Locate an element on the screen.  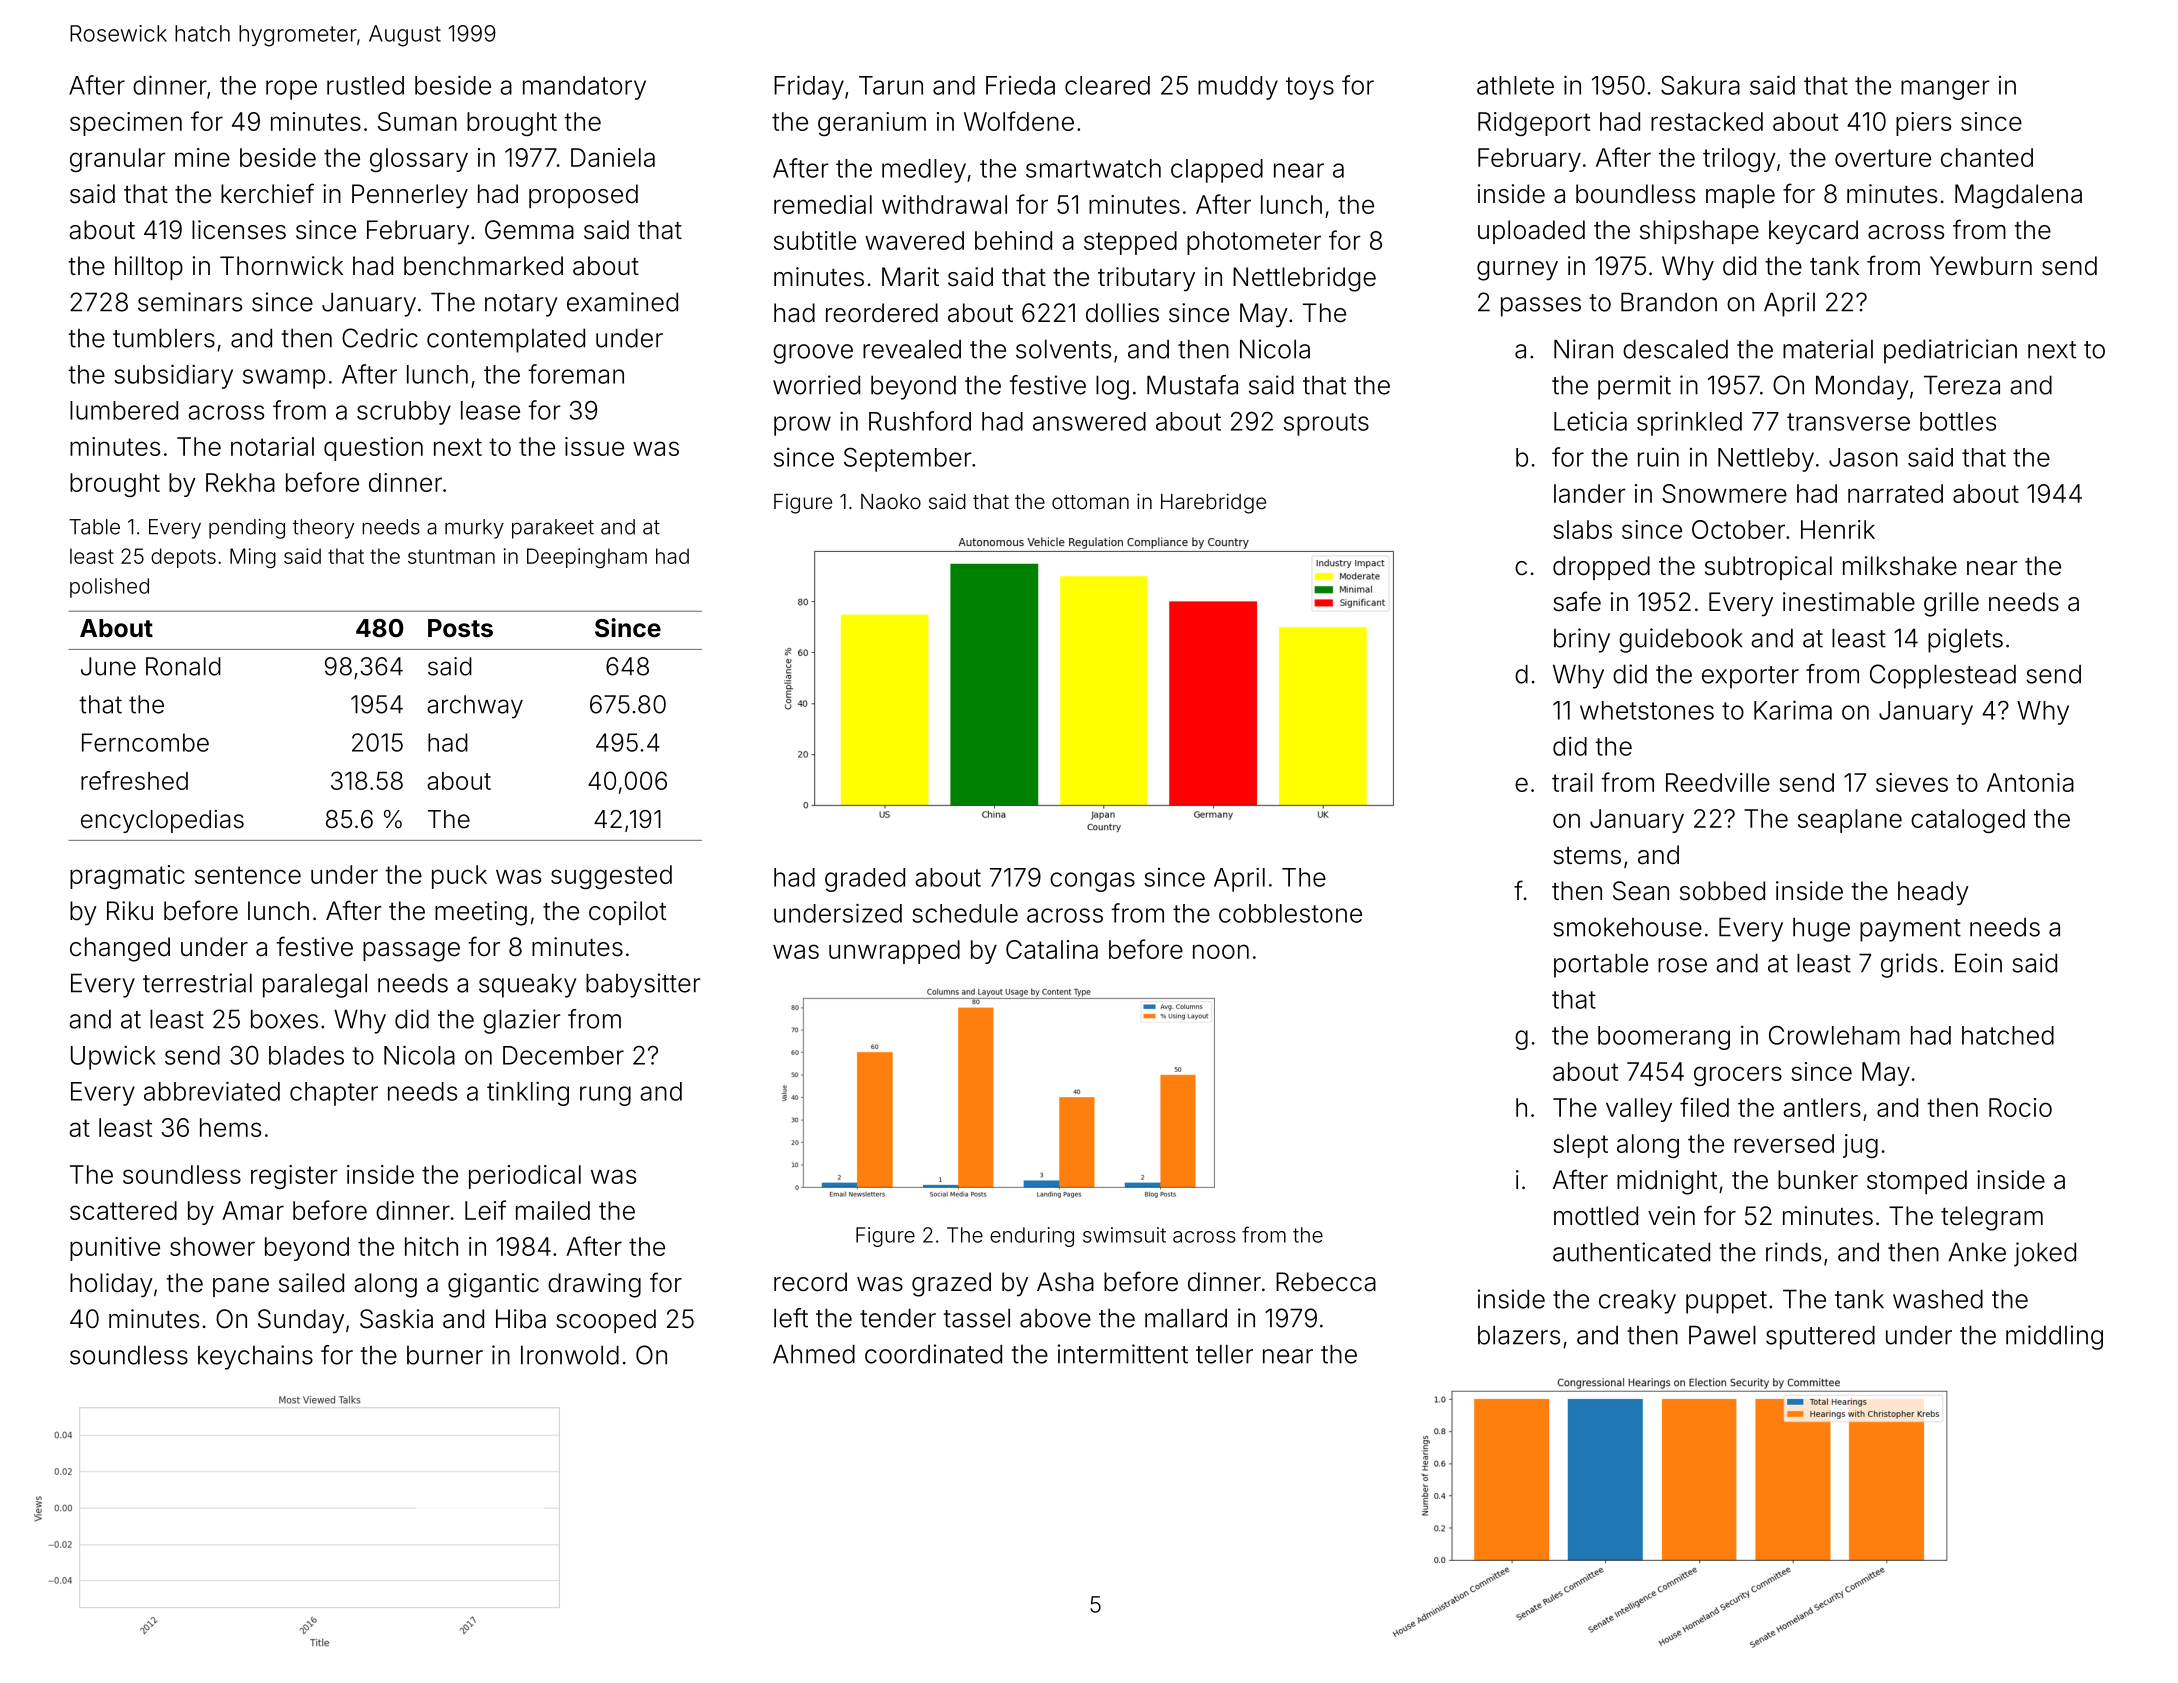
Deepingham is located at coordinates (587, 558).
